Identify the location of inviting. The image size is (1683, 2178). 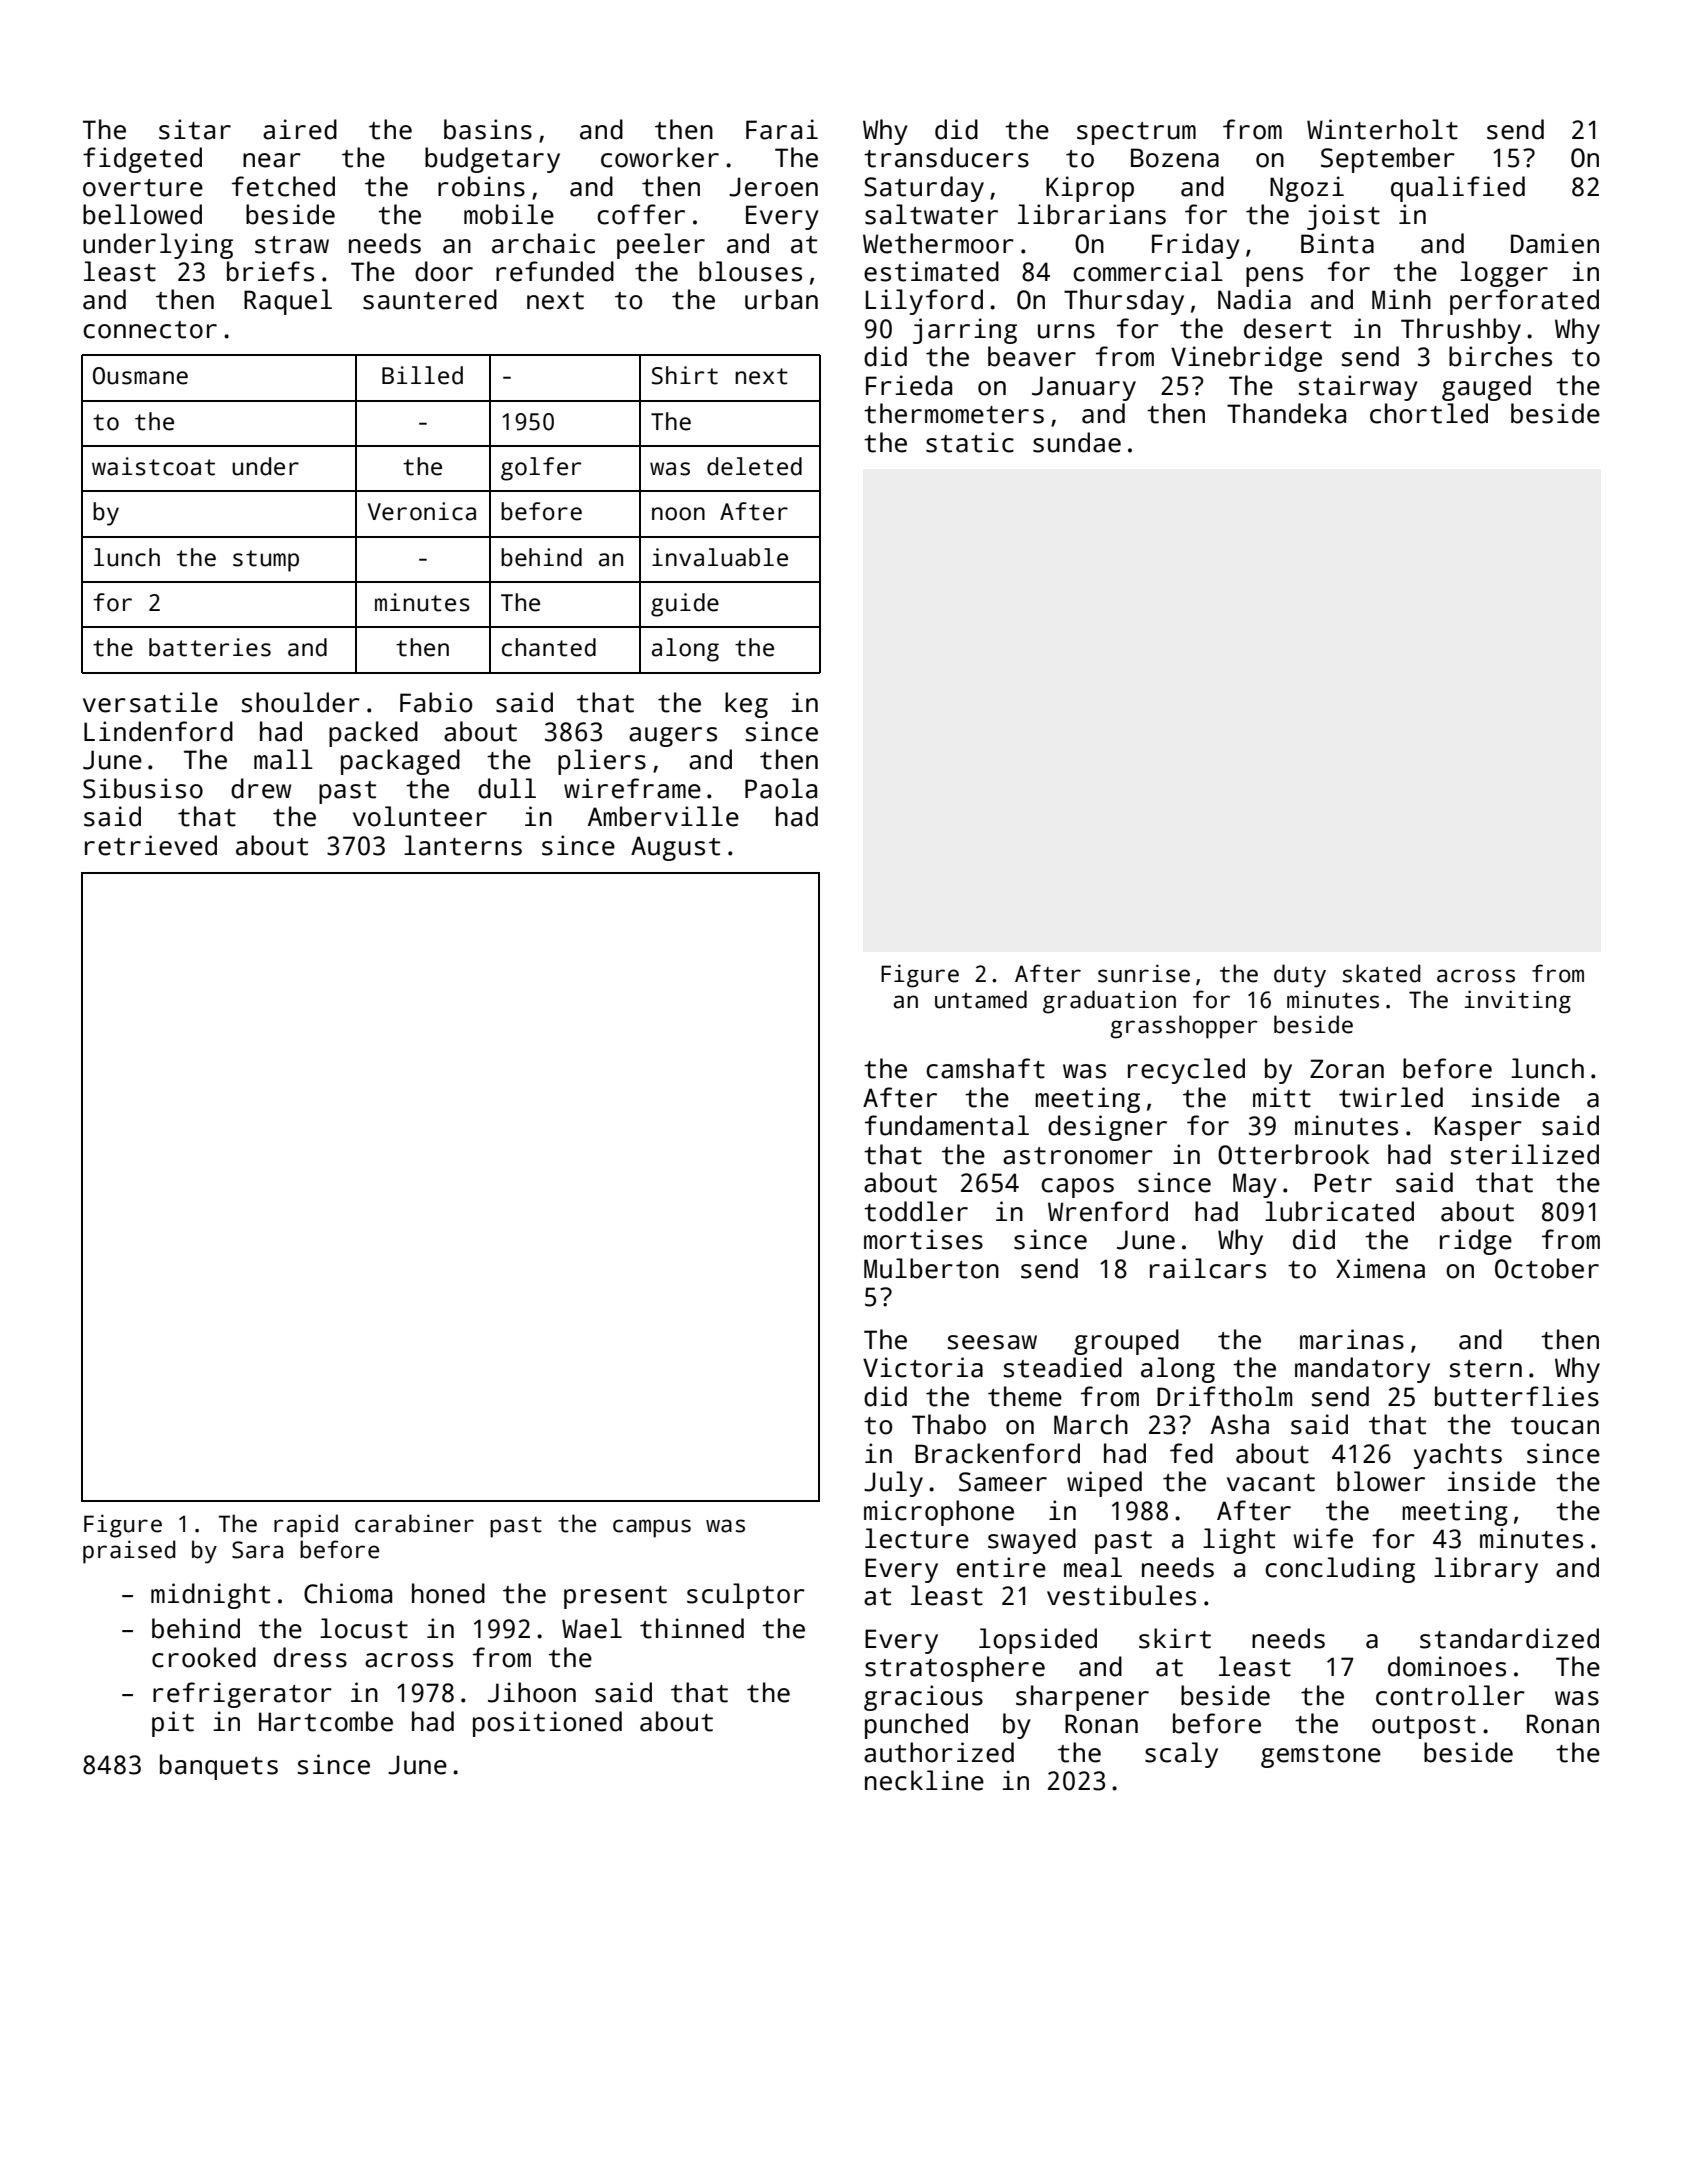
(1517, 1002).
